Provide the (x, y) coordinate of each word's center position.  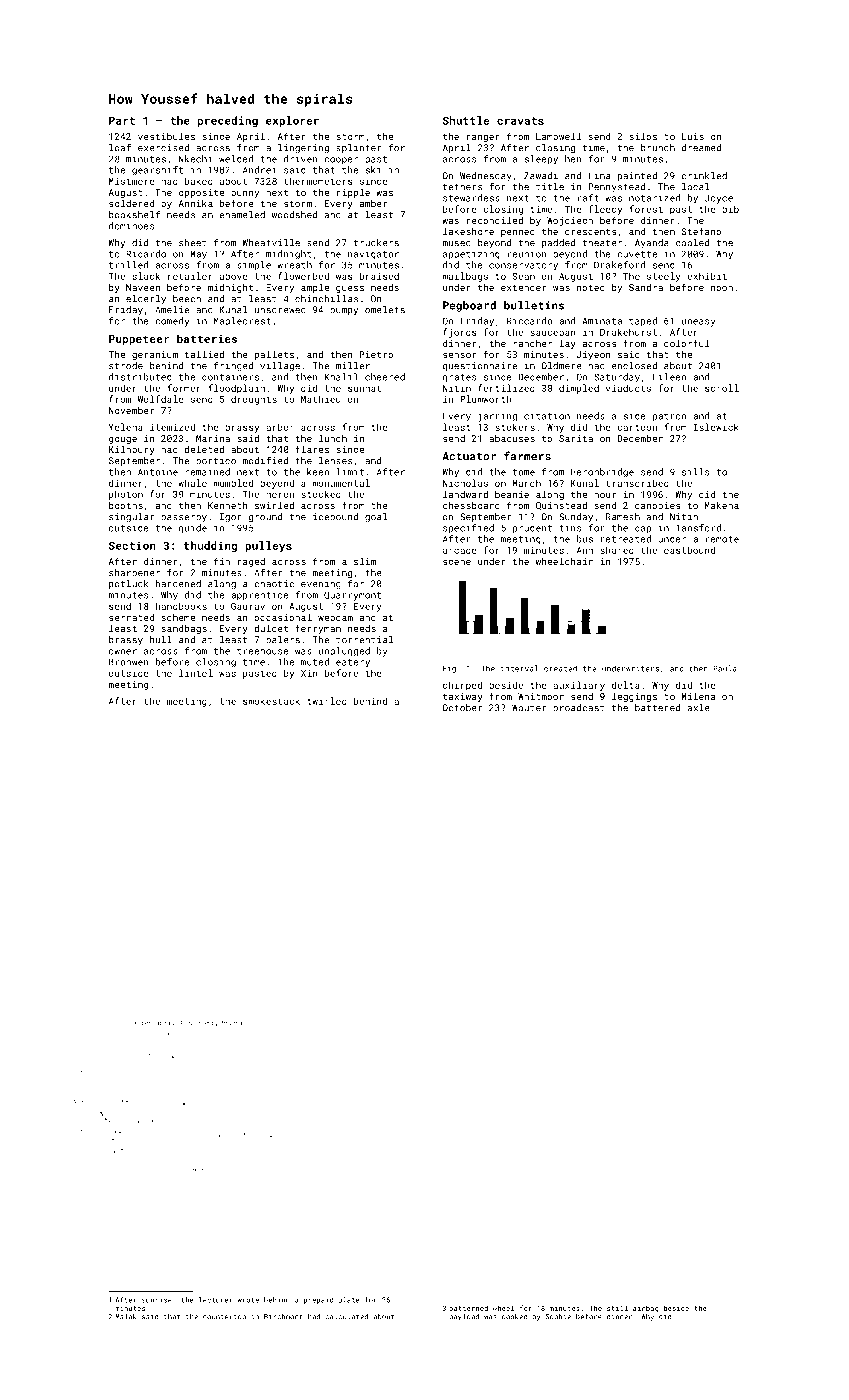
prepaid (318, 1300)
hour (605, 494)
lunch (333, 438)
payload (464, 1317)
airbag (645, 1309)
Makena (722, 505)
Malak (126, 1317)
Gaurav (248, 606)
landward (465, 494)
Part (122, 120)
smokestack (271, 701)
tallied (204, 354)
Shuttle (466, 120)
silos (643, 136)
